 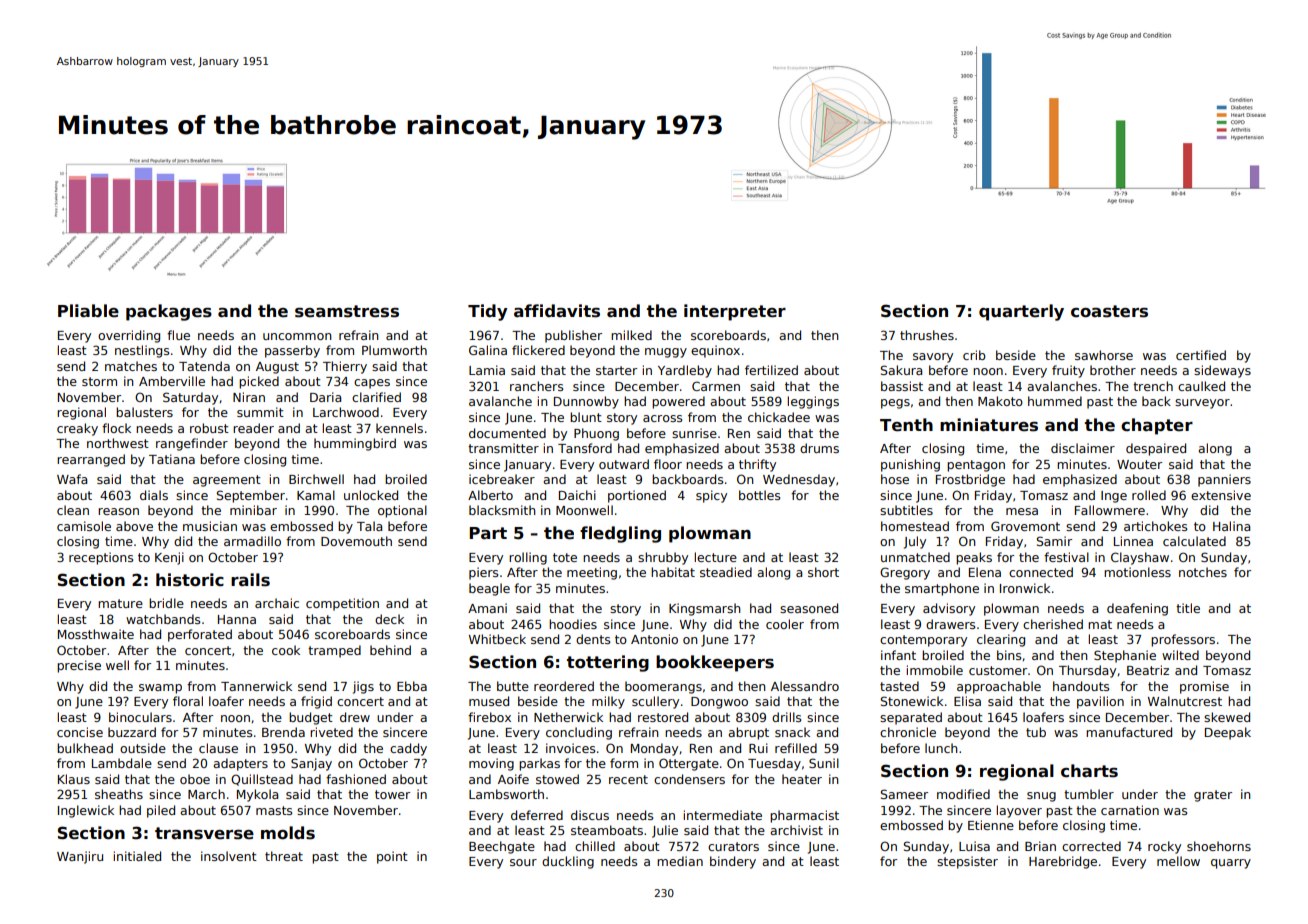 I want to click on outward, so click(x=624, y=464).
